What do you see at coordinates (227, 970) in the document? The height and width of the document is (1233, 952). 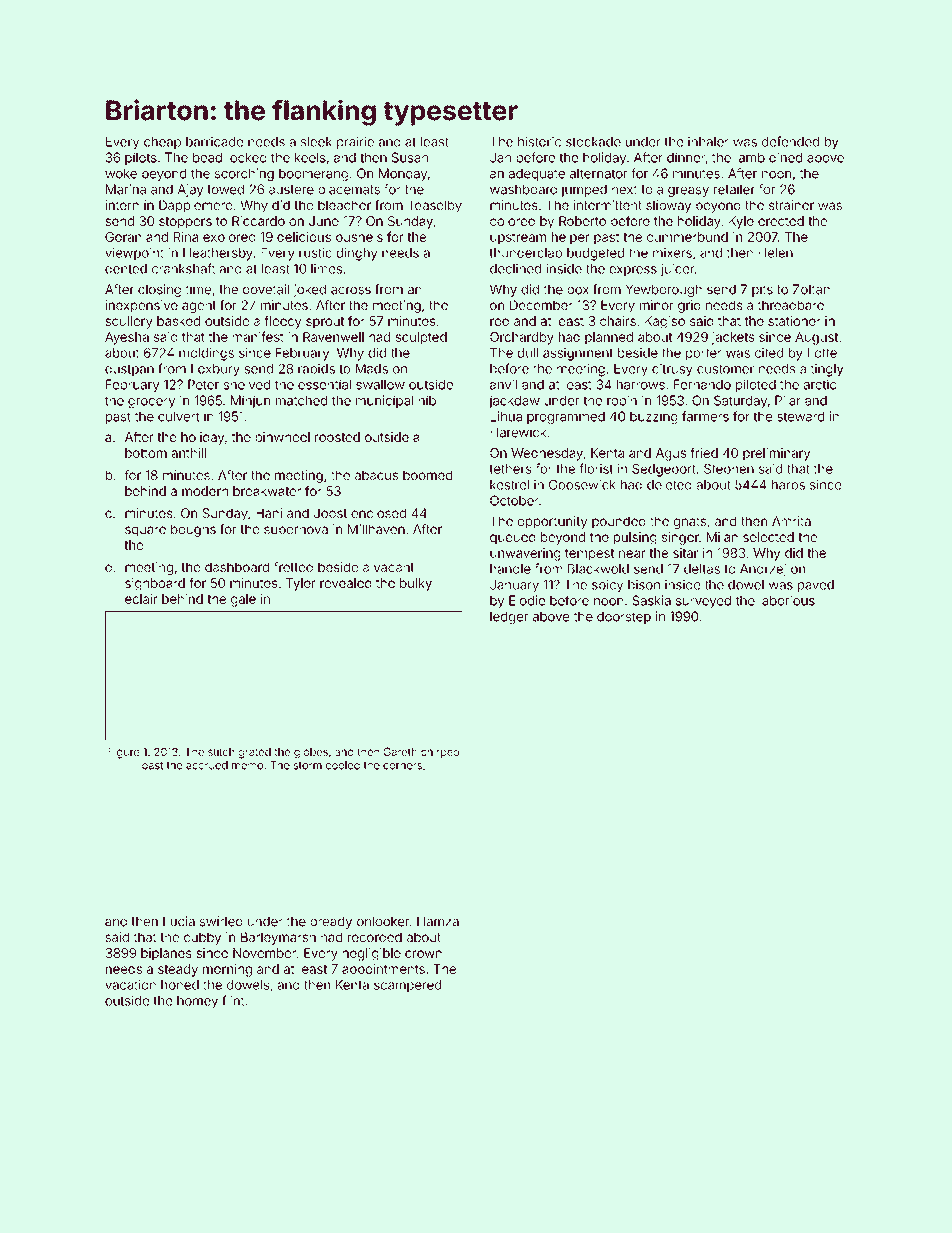 I see `morning` at bounding box center [227, 970].
